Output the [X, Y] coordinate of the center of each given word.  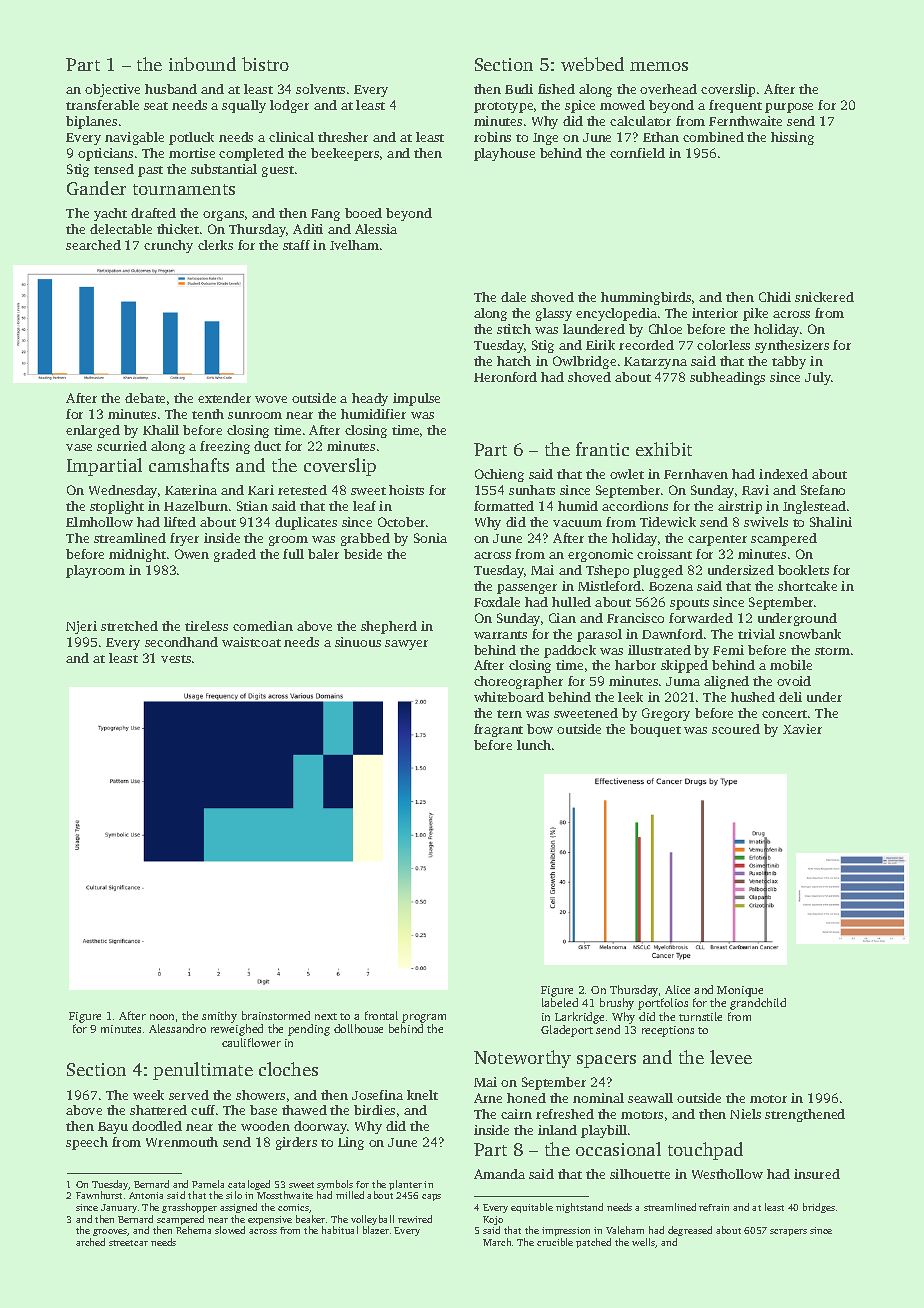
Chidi [775, 297]
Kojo [493, 1220]
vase [79, 447]
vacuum [577, 523]
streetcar [128, 1243]
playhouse [504, 154]
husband [171, 89]
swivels [766, 522]
